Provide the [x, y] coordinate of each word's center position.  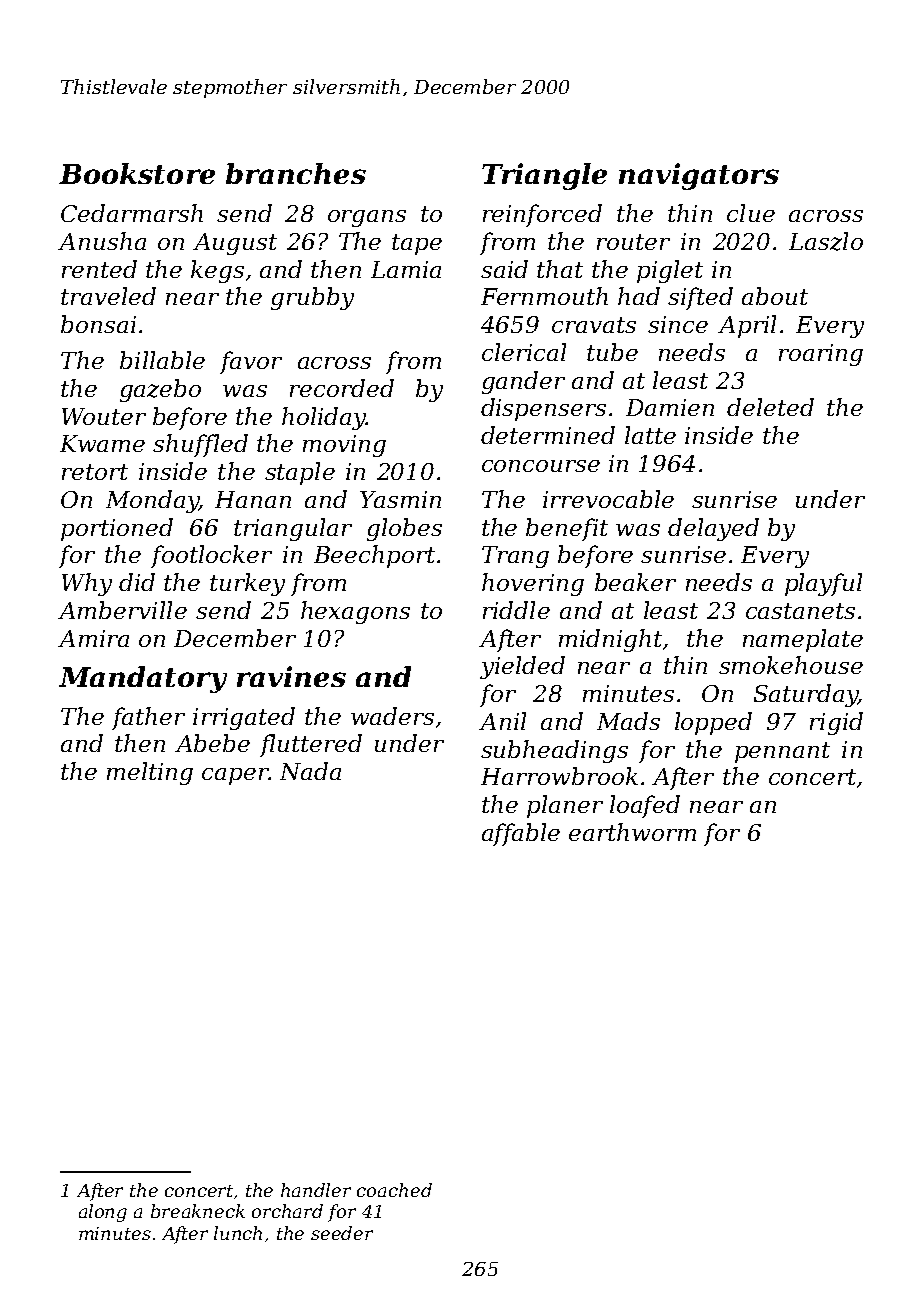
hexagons [355, 612]
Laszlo [826, 241]
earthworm [632, 832]
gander [523, 382]
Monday [152, 501]
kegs [217, 271]
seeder [342, 1233]
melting [150, 773]
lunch [238, 1233]
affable [521, 834]
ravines [291, 676]
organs [367, 218]
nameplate [803, 640]
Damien [670, 407]
